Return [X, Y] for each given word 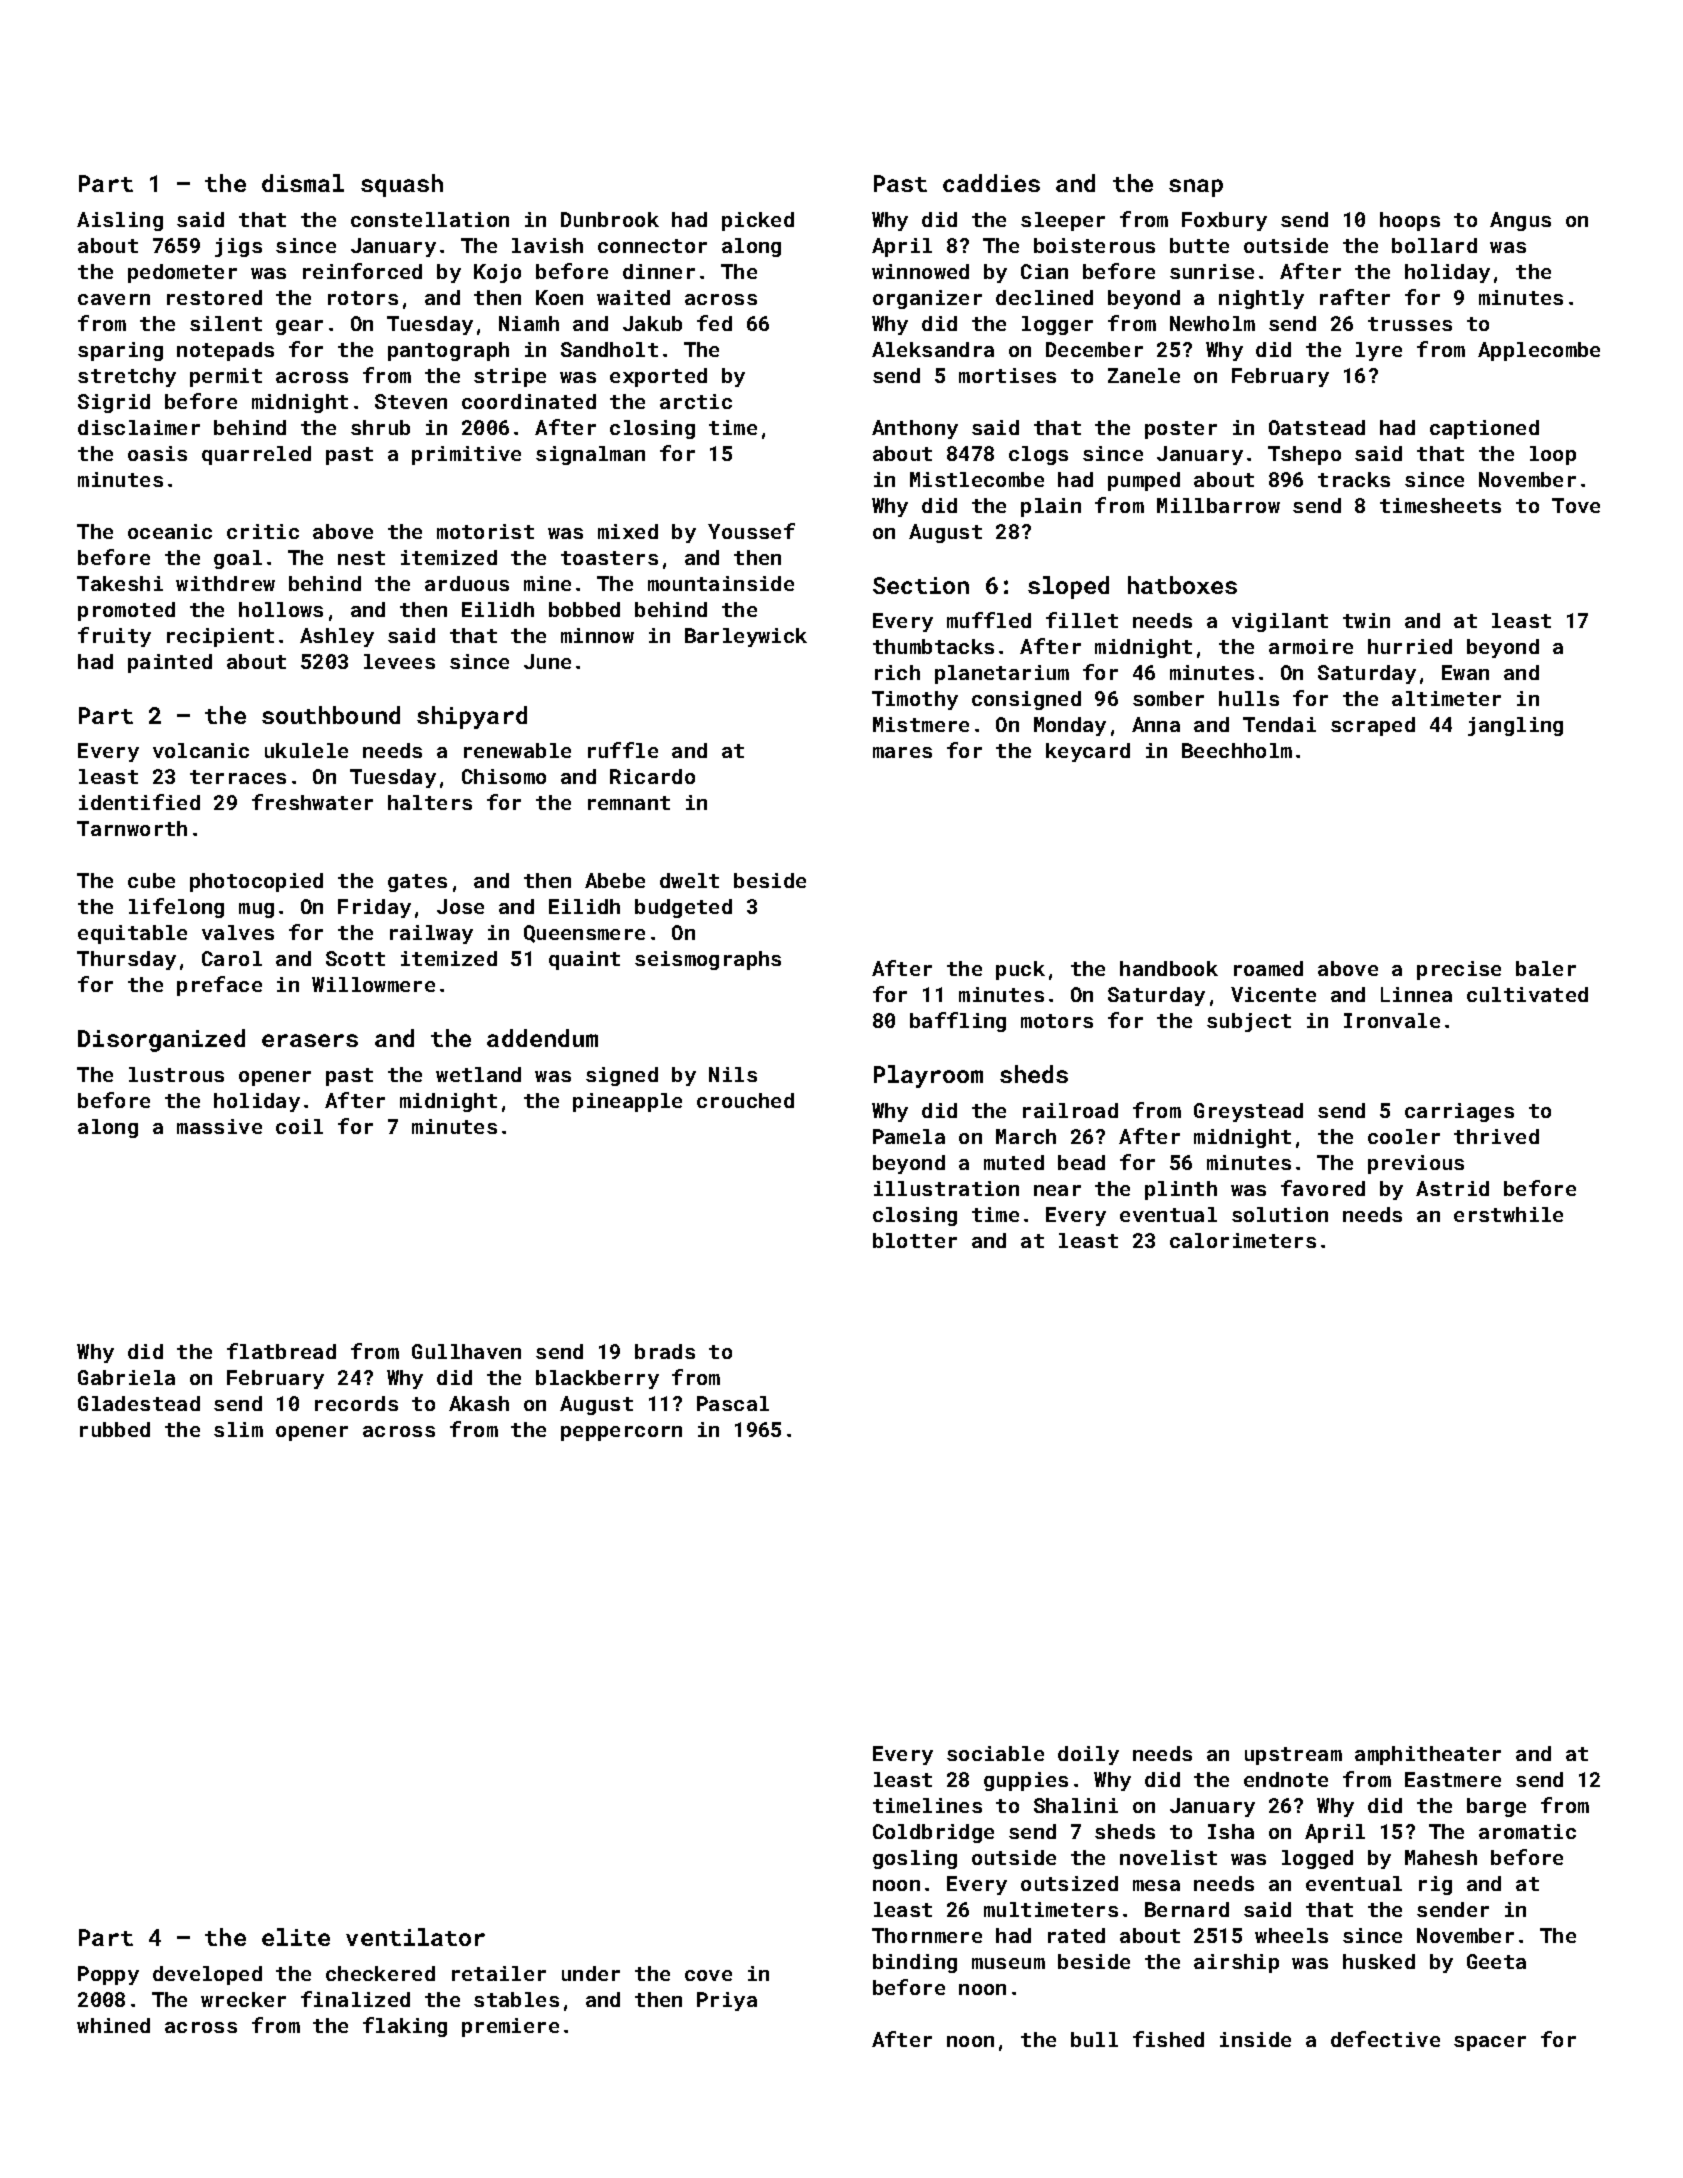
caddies [991, 183]
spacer [1490, 2043]
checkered [380, 1973]
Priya [727, 2001]
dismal [303, 183]
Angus [1520, 221]
